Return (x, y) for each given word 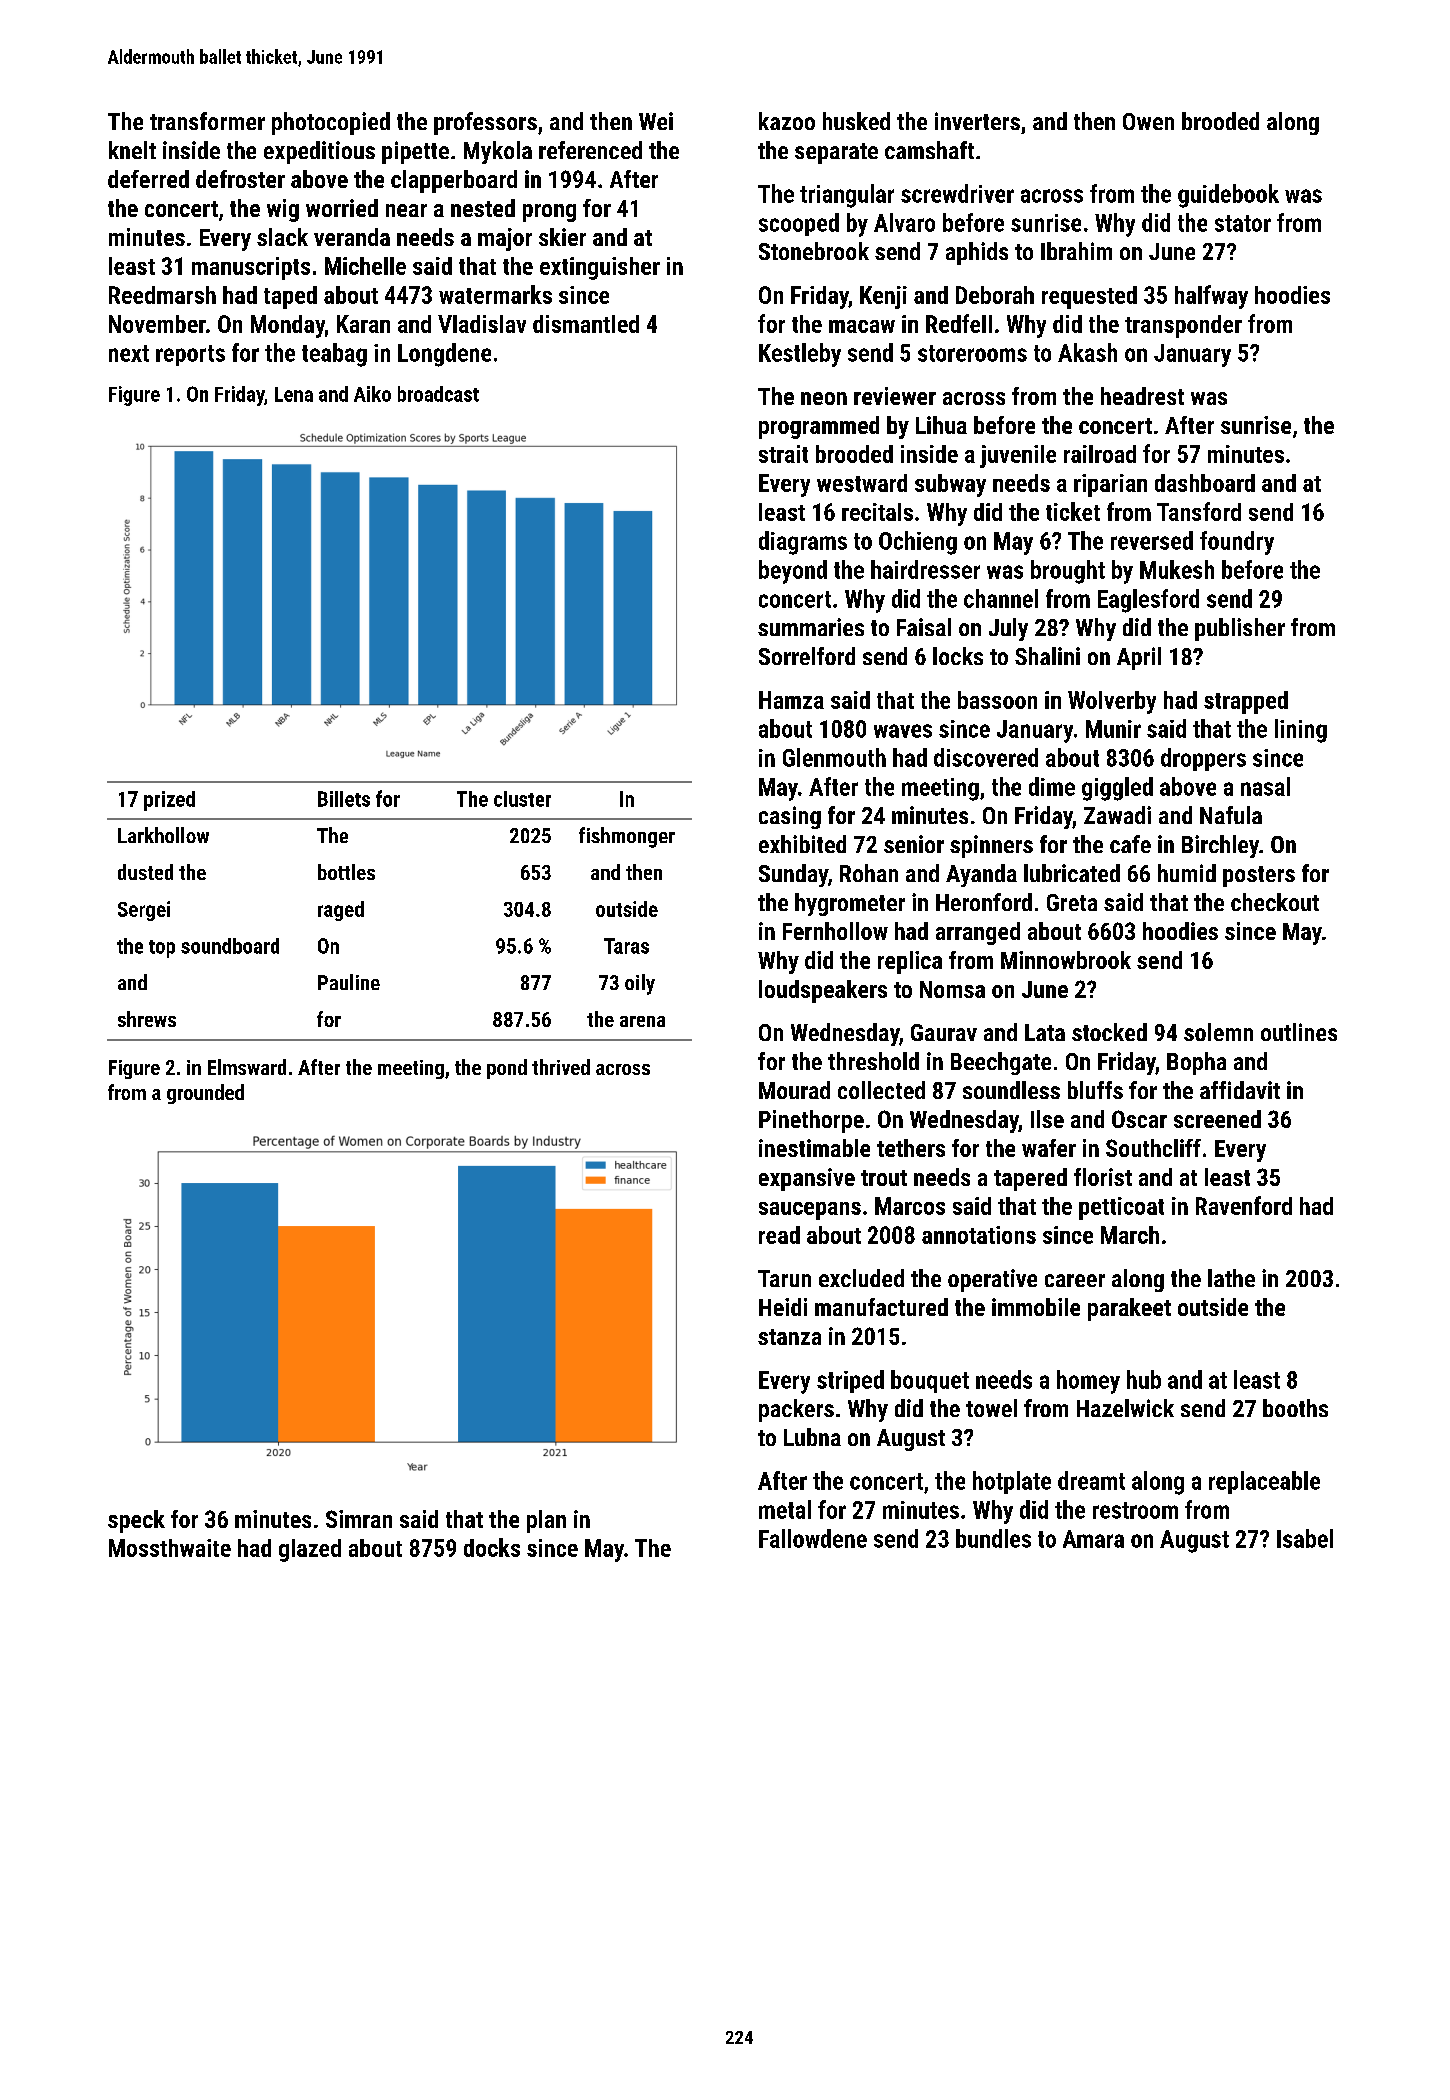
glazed (310, 1550)
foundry (1237, 543)
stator (1243, 223)
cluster (522, 799)
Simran (359, 1519)
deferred (148, 179)
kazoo (787, 121)
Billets (344, 799)
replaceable (1264, 1482)
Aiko (372, 394)
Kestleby (800, 355)
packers (796, 1410)
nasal (1265, 786)
